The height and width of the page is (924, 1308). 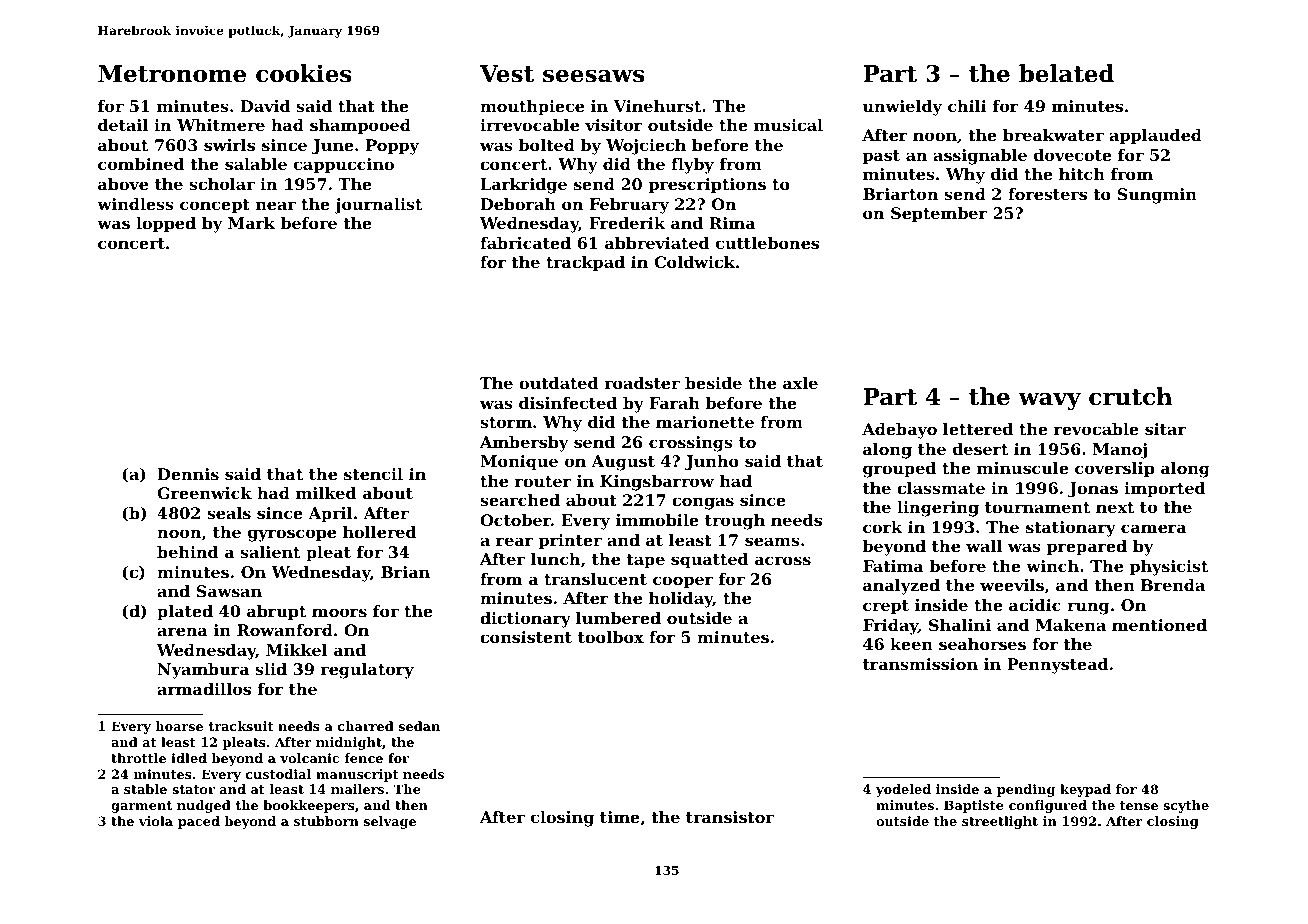 I want to click on mouthpiece, so click(x=532, y=108).
